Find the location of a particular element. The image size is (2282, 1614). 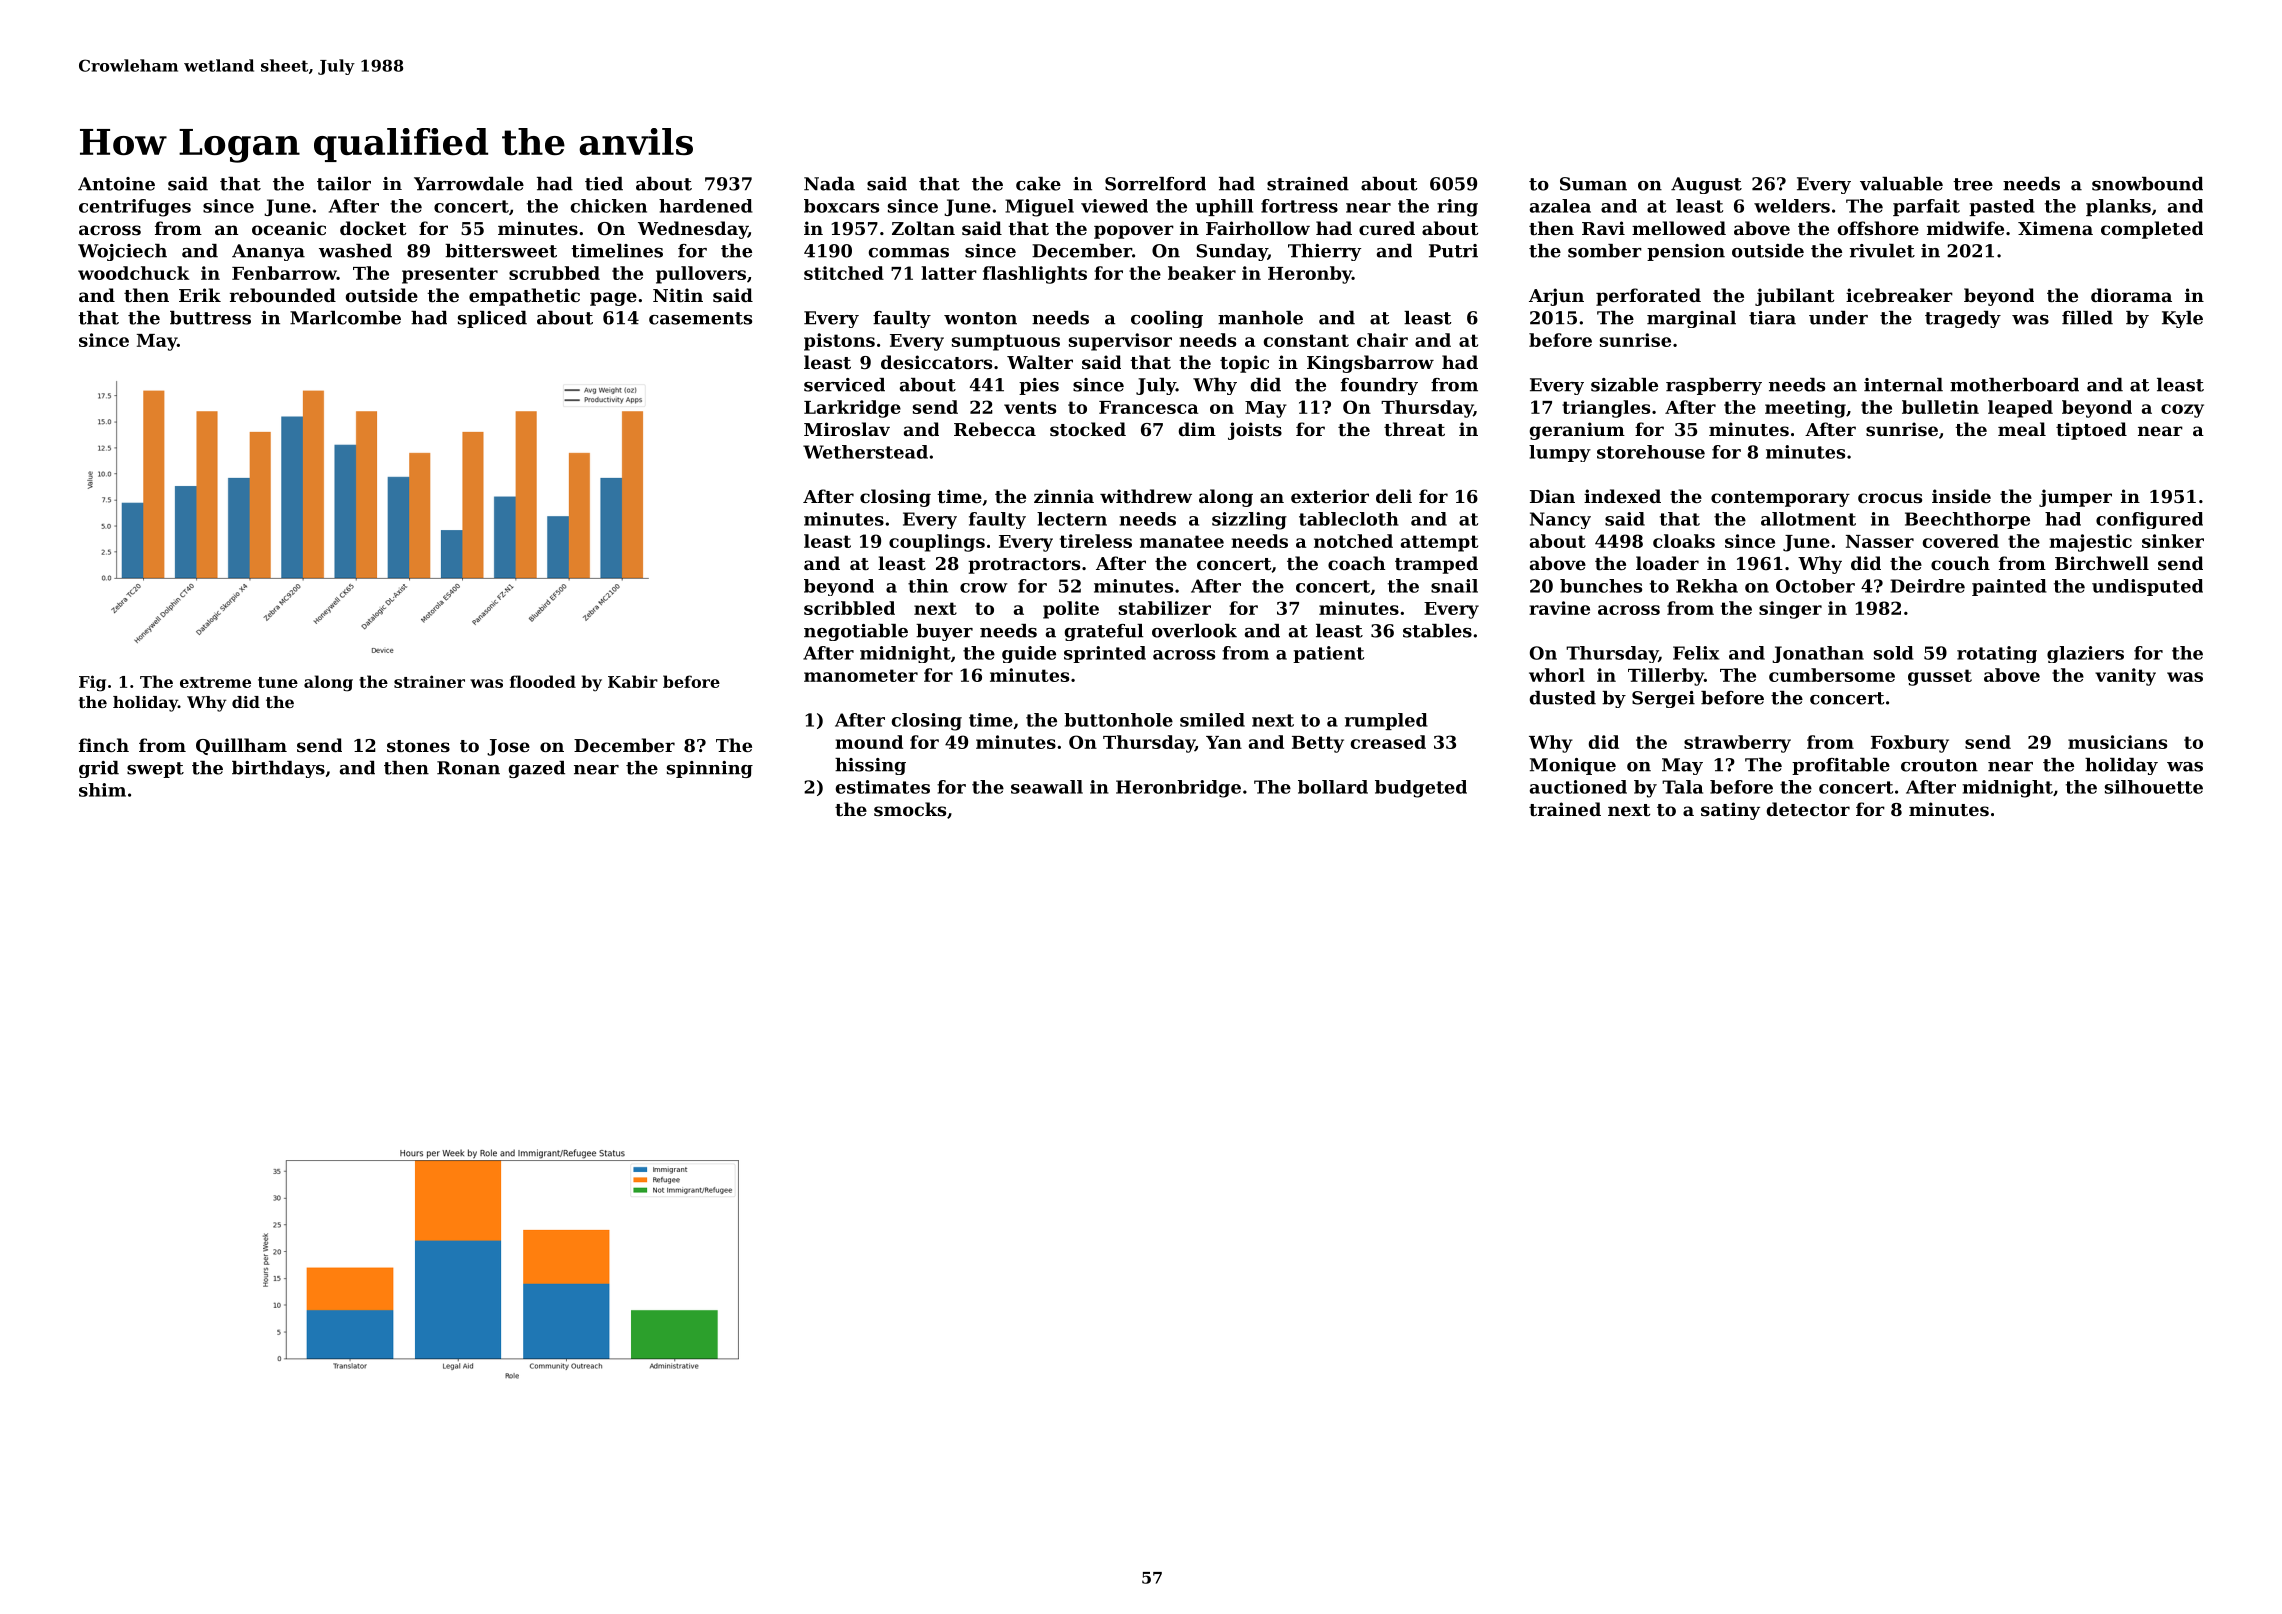

smocks is located at coordinates (910, 809).
